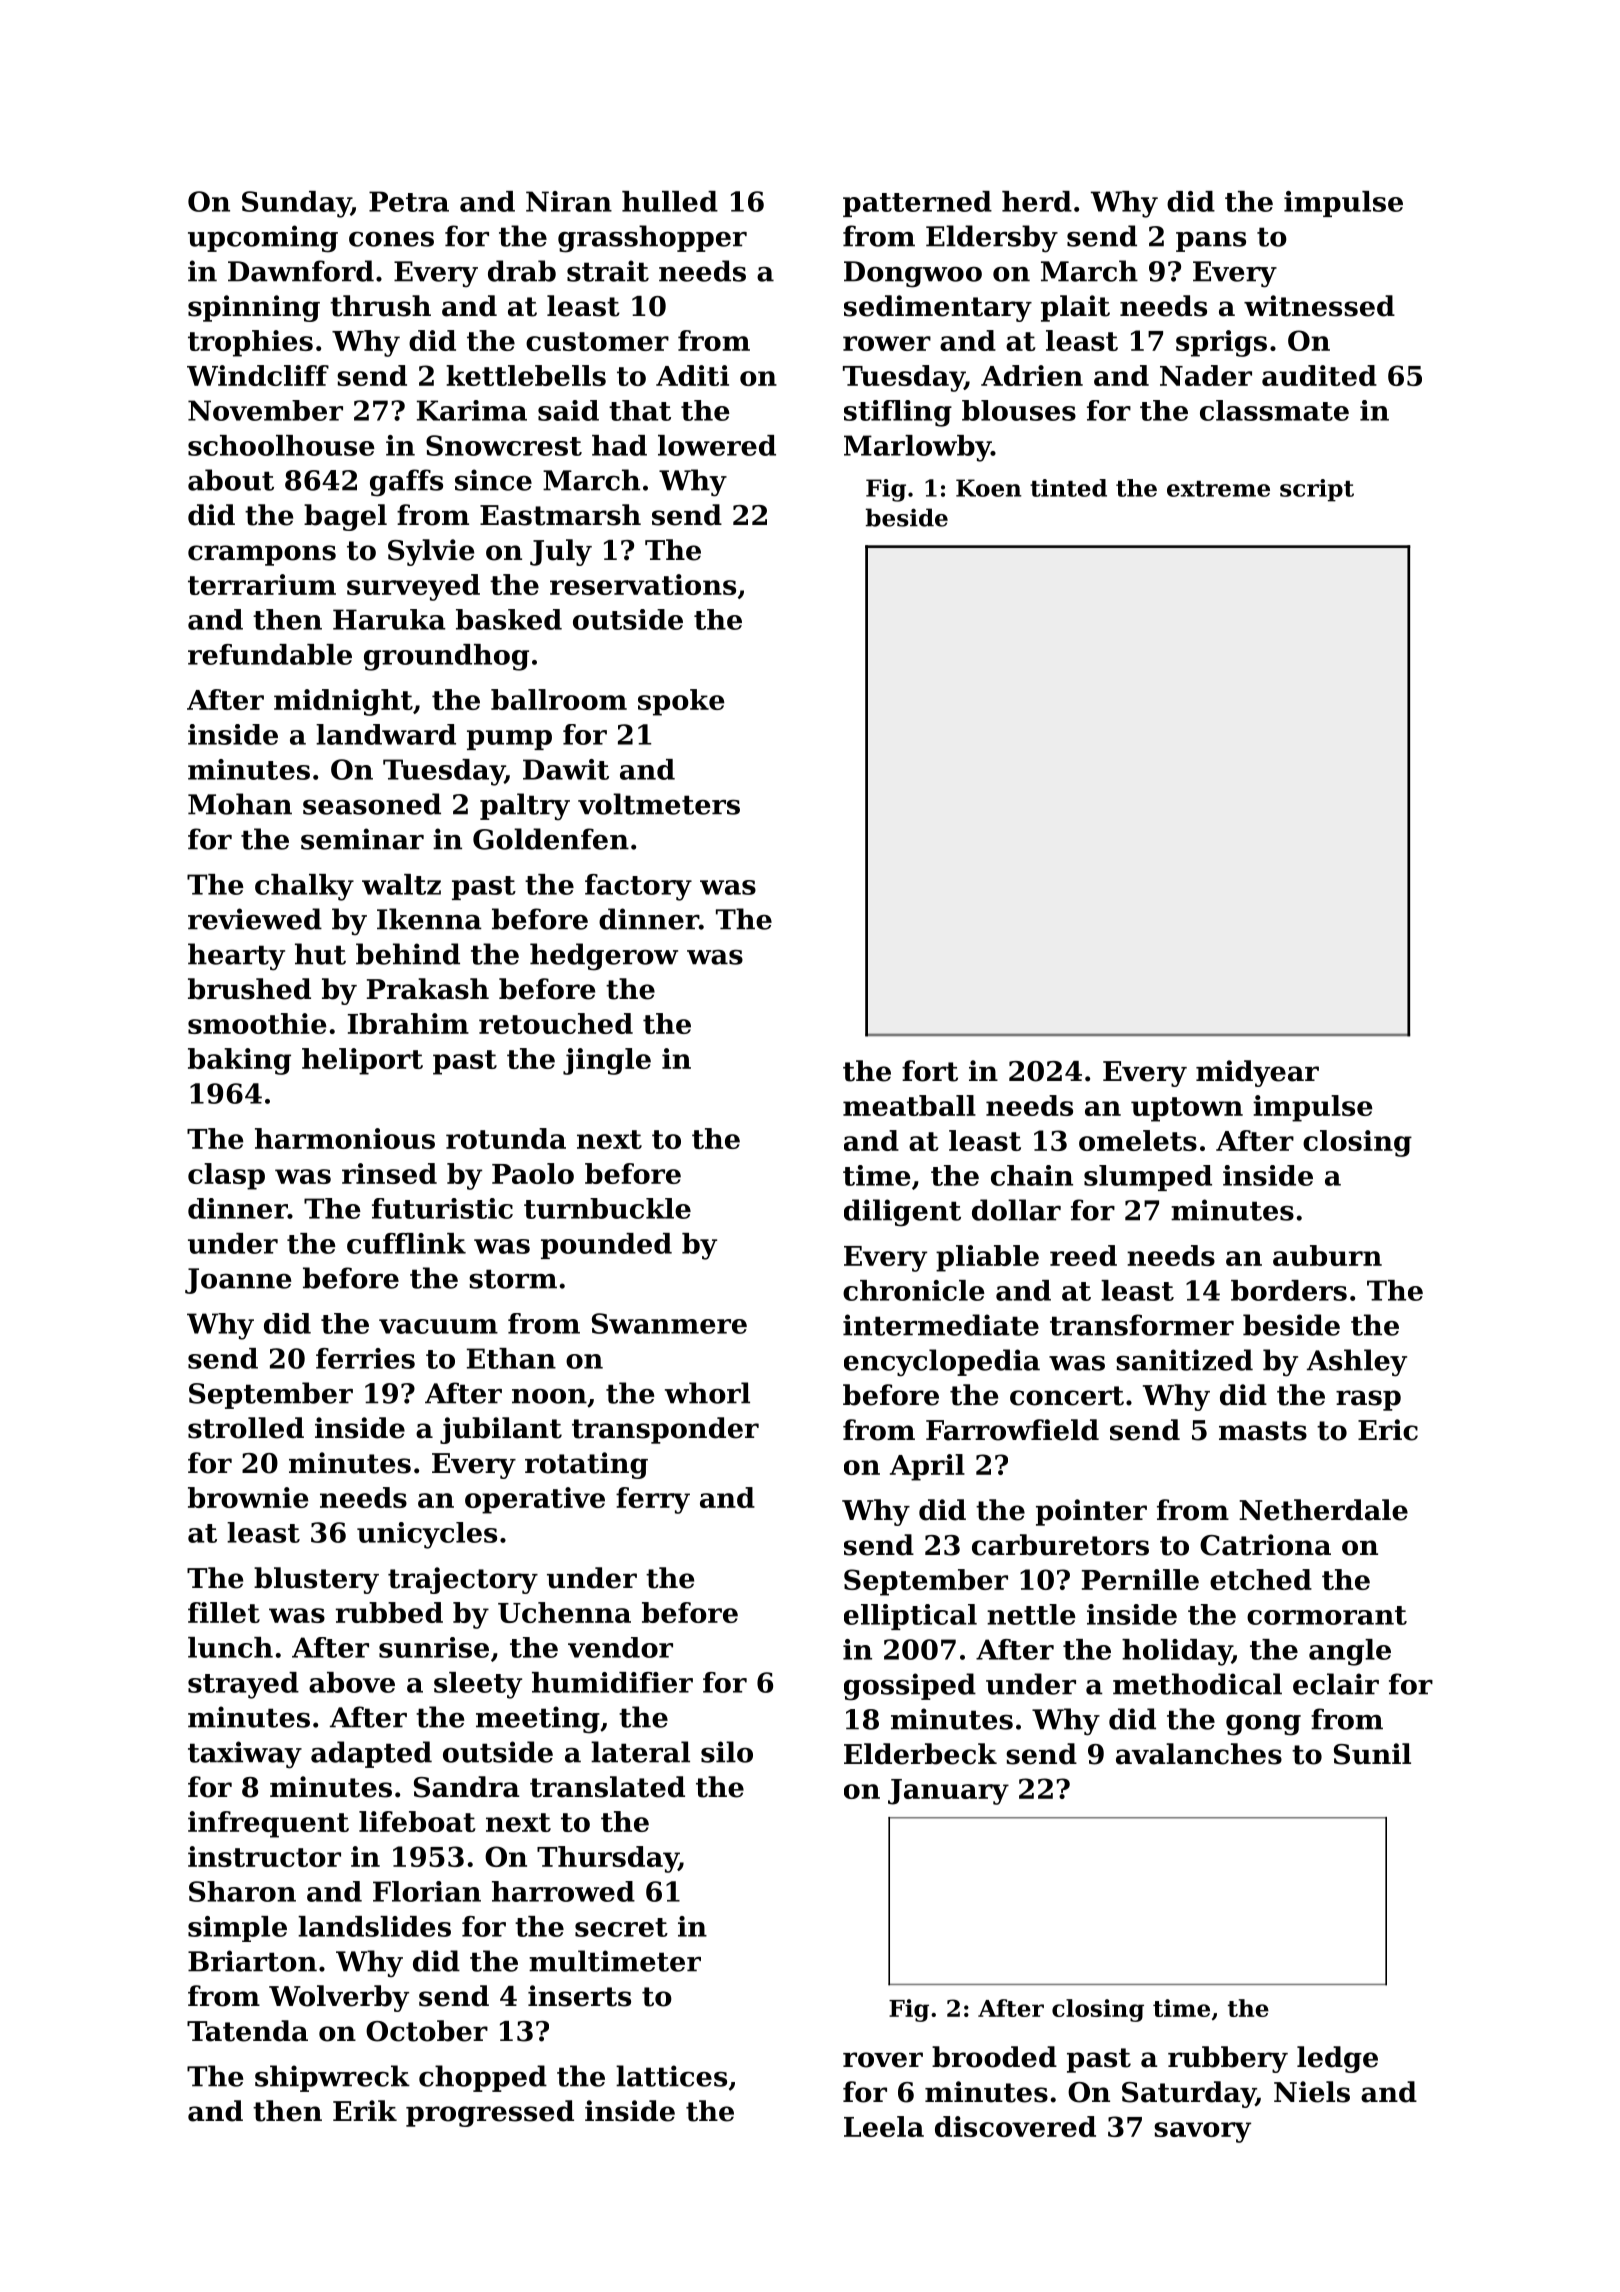 The height and width of the screenshot is (2292, 1620). Describe the element at coordinates (362, 839) in the screenshot. I see `seminar` at that location.
